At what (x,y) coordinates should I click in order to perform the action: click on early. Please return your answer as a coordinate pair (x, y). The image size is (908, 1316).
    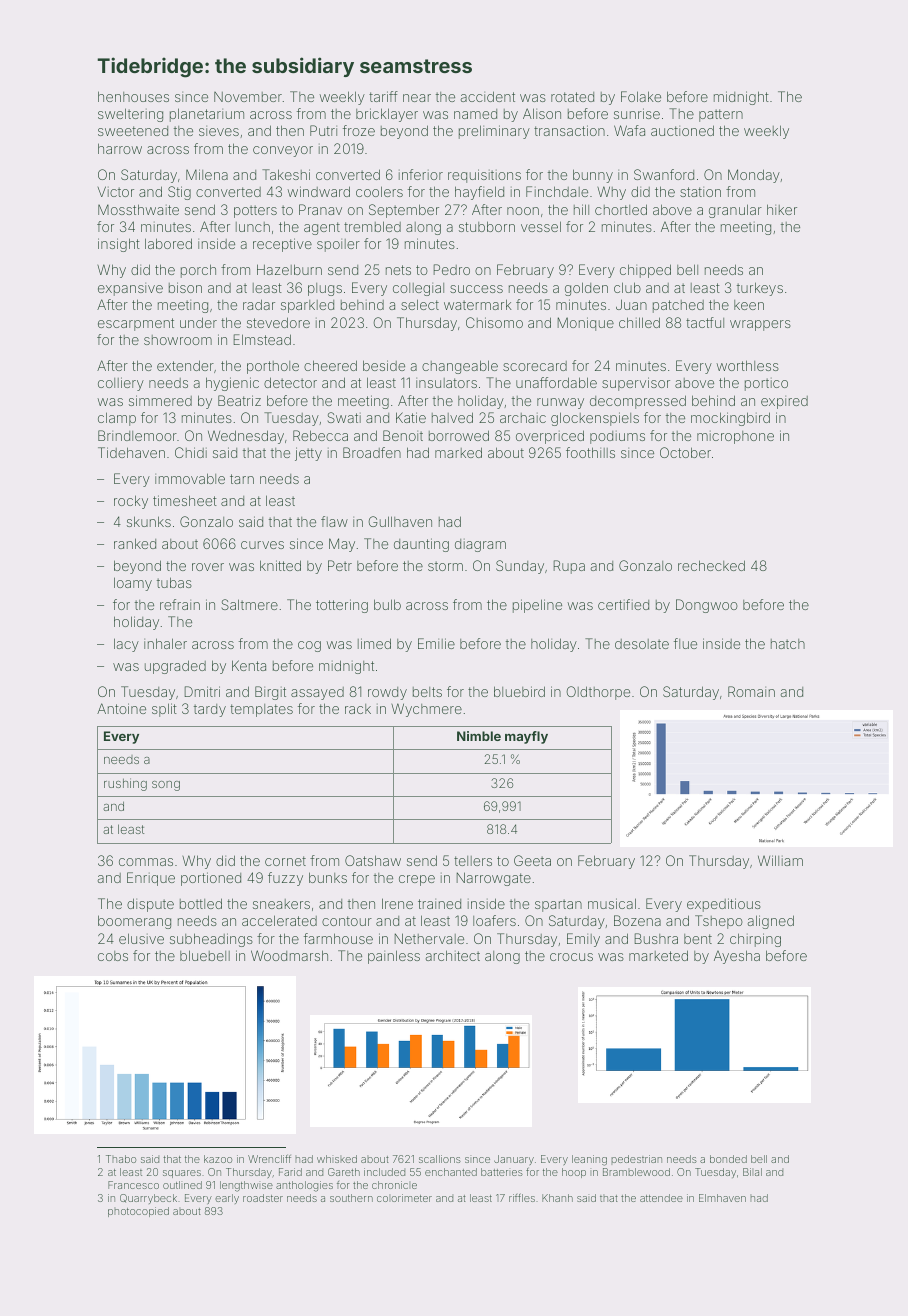
    Looking at the image, I should click on (227, 1199).
